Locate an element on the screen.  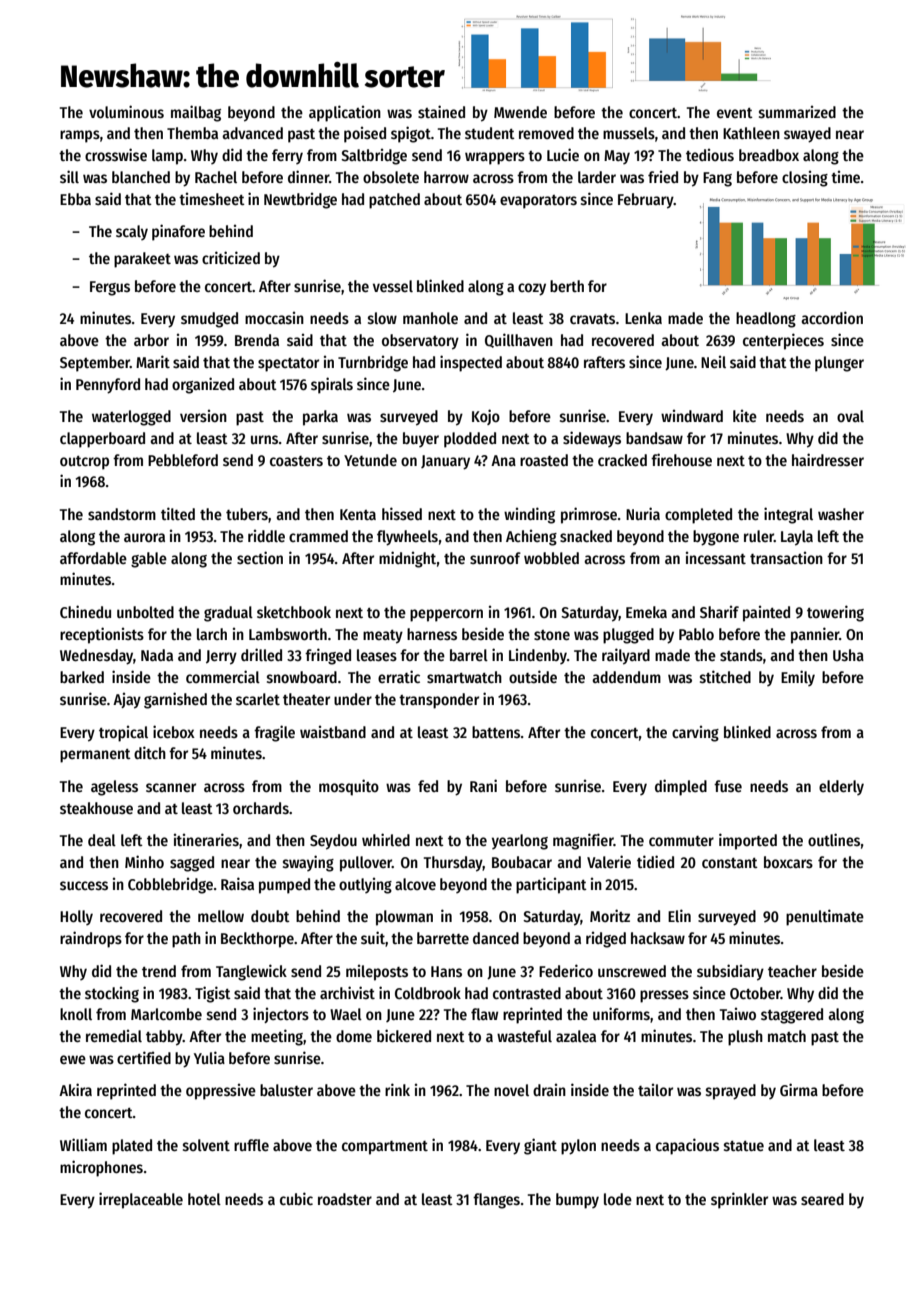
hissed is located at coordinates (402, 514).
